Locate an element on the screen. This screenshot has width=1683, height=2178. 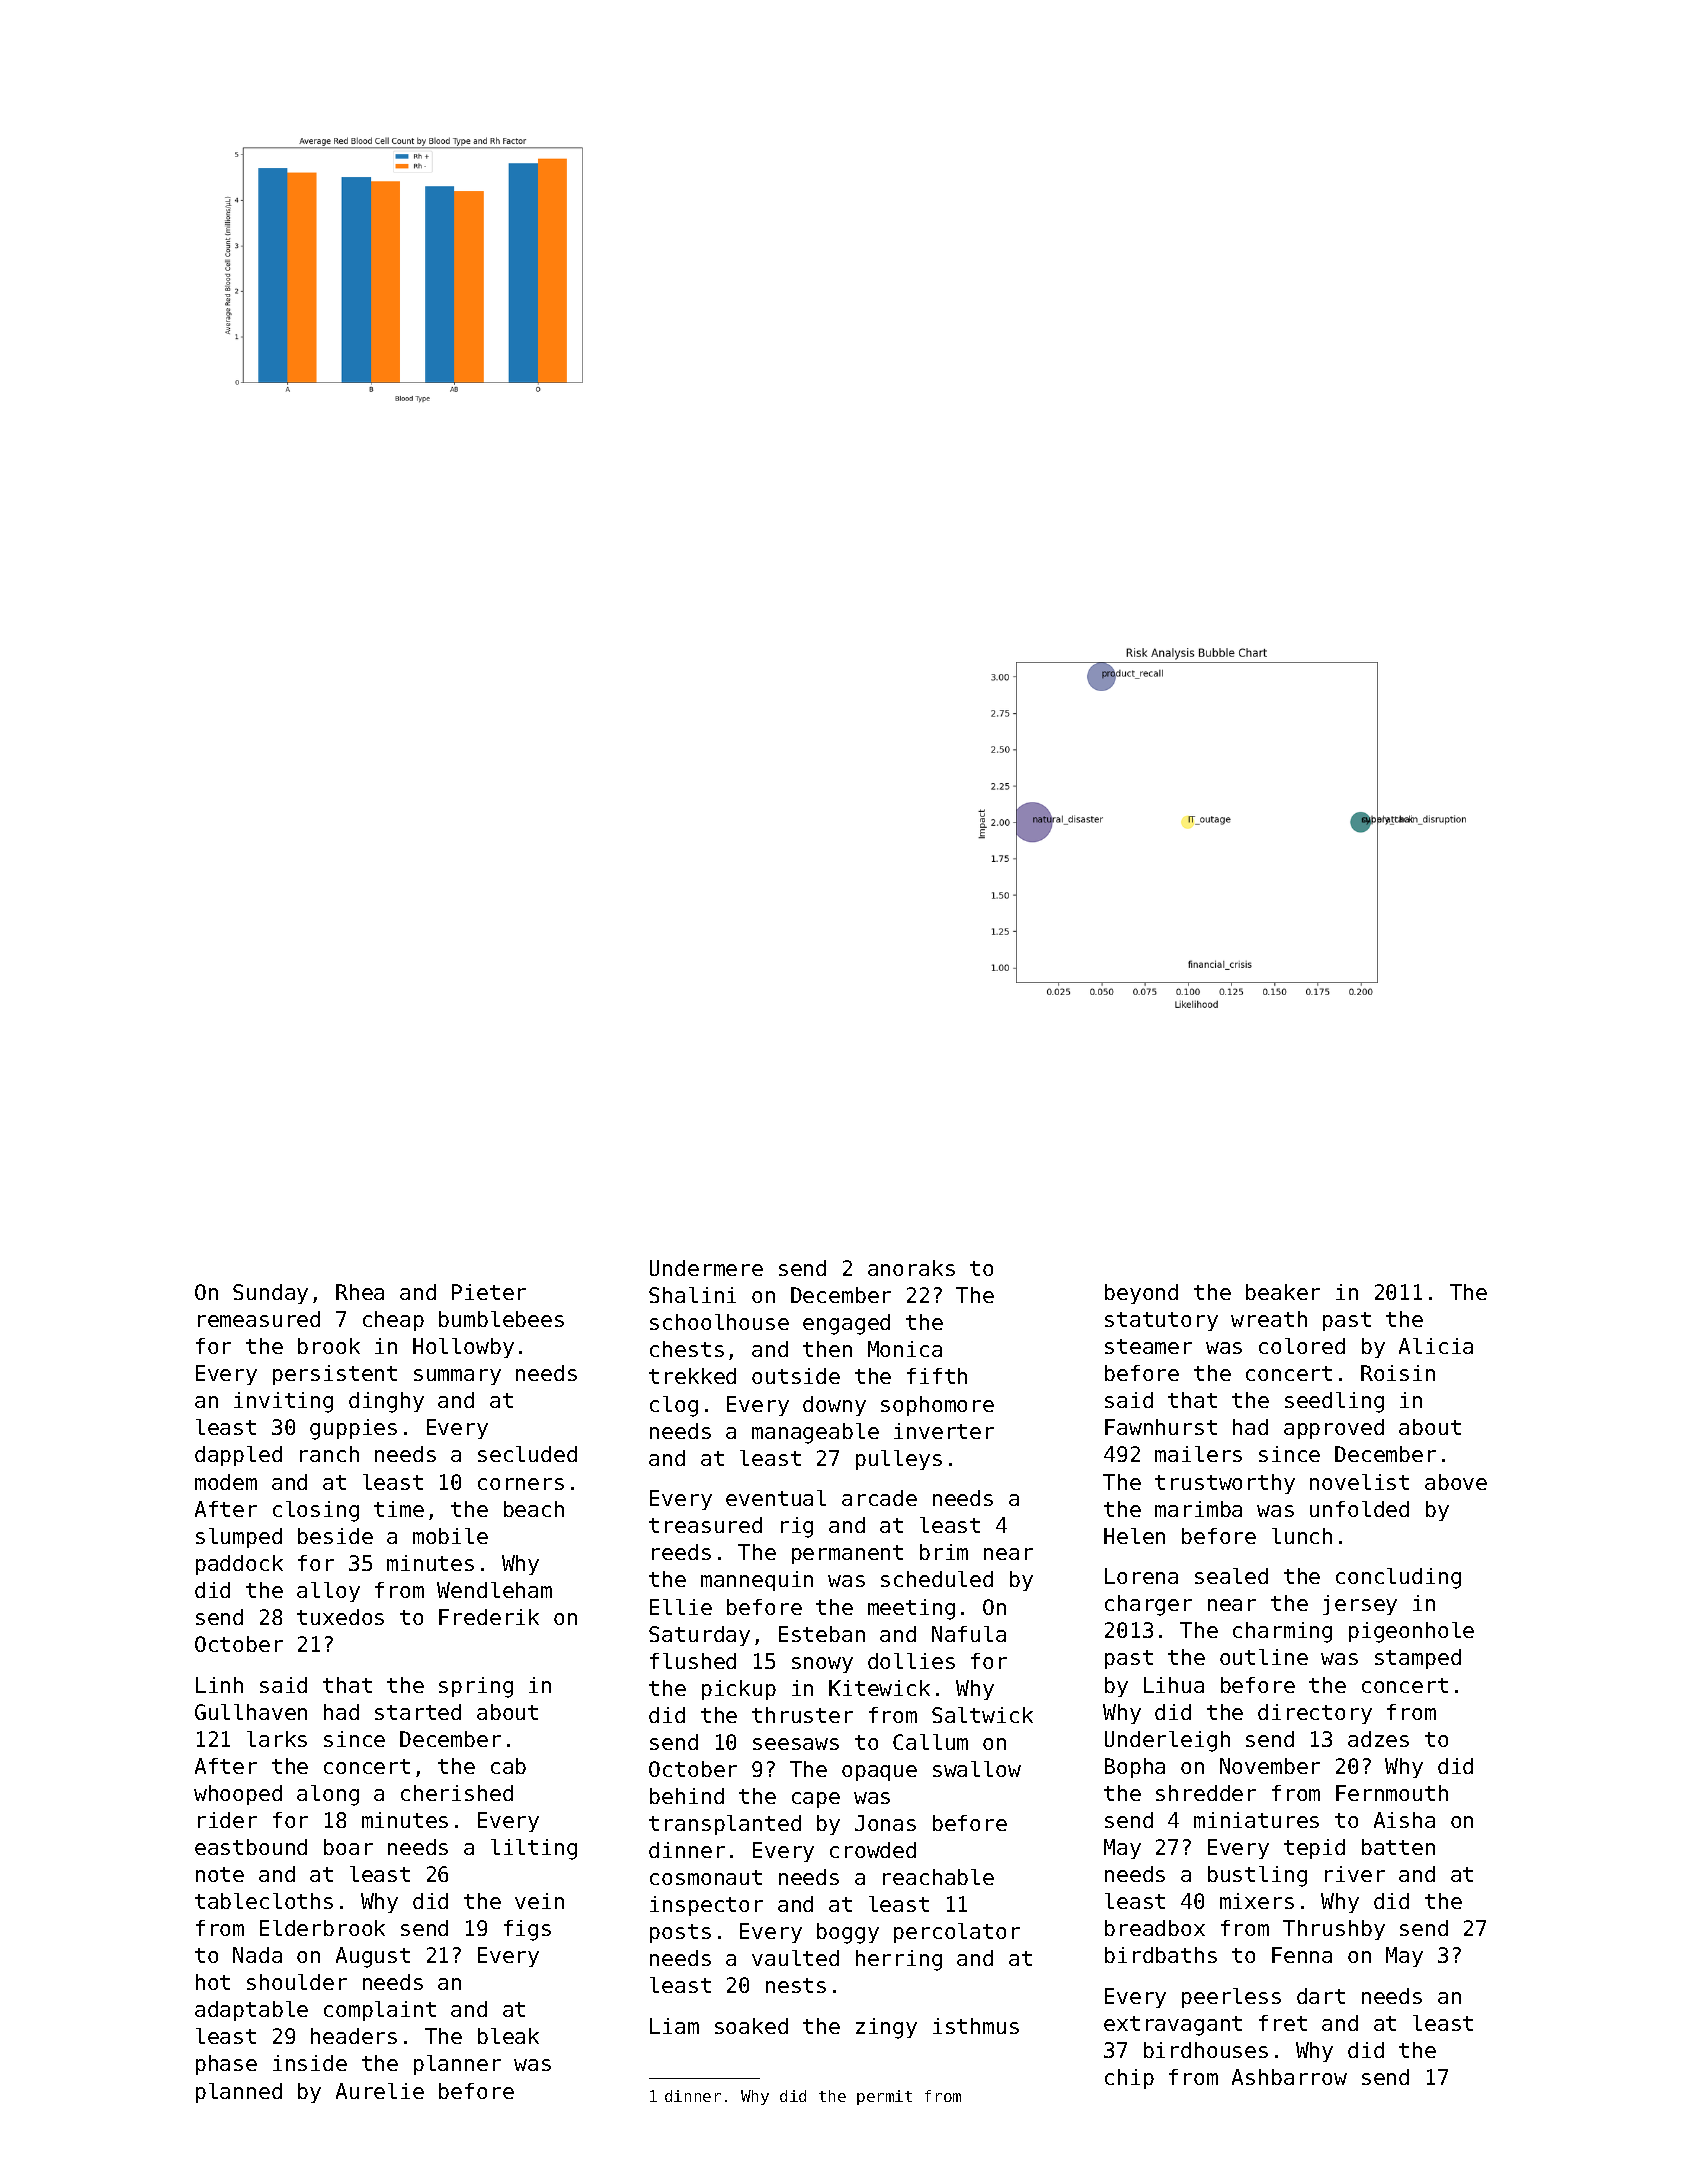
flushed is located at coordinates (693, 1661).
